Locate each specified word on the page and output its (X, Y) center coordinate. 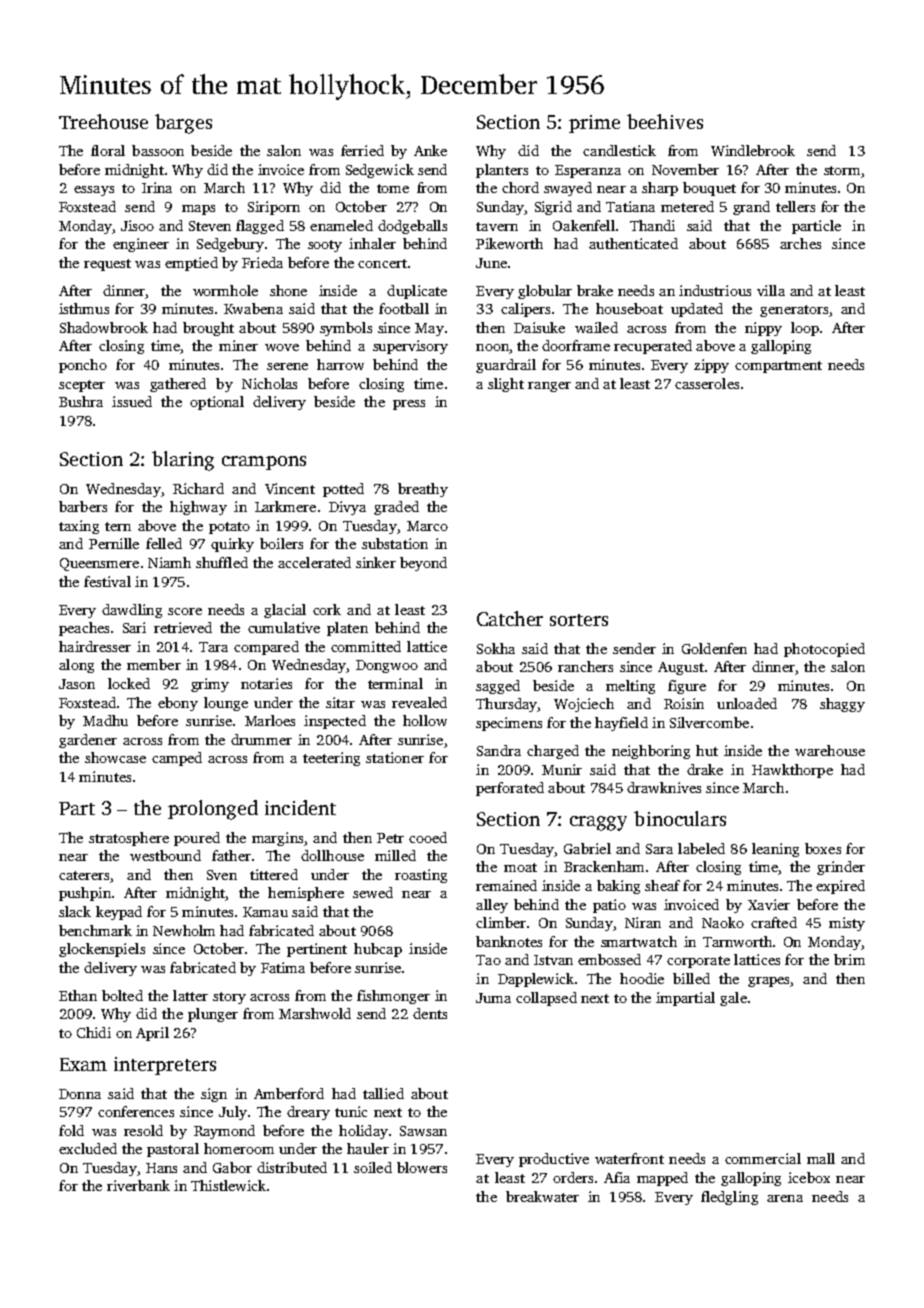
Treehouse (103, 121)
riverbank (138, 1185)
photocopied (824, 650)
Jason (77, 684)
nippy (763, 329)
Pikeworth (509, 243)
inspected (335, 722)
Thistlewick (228, 1185)
